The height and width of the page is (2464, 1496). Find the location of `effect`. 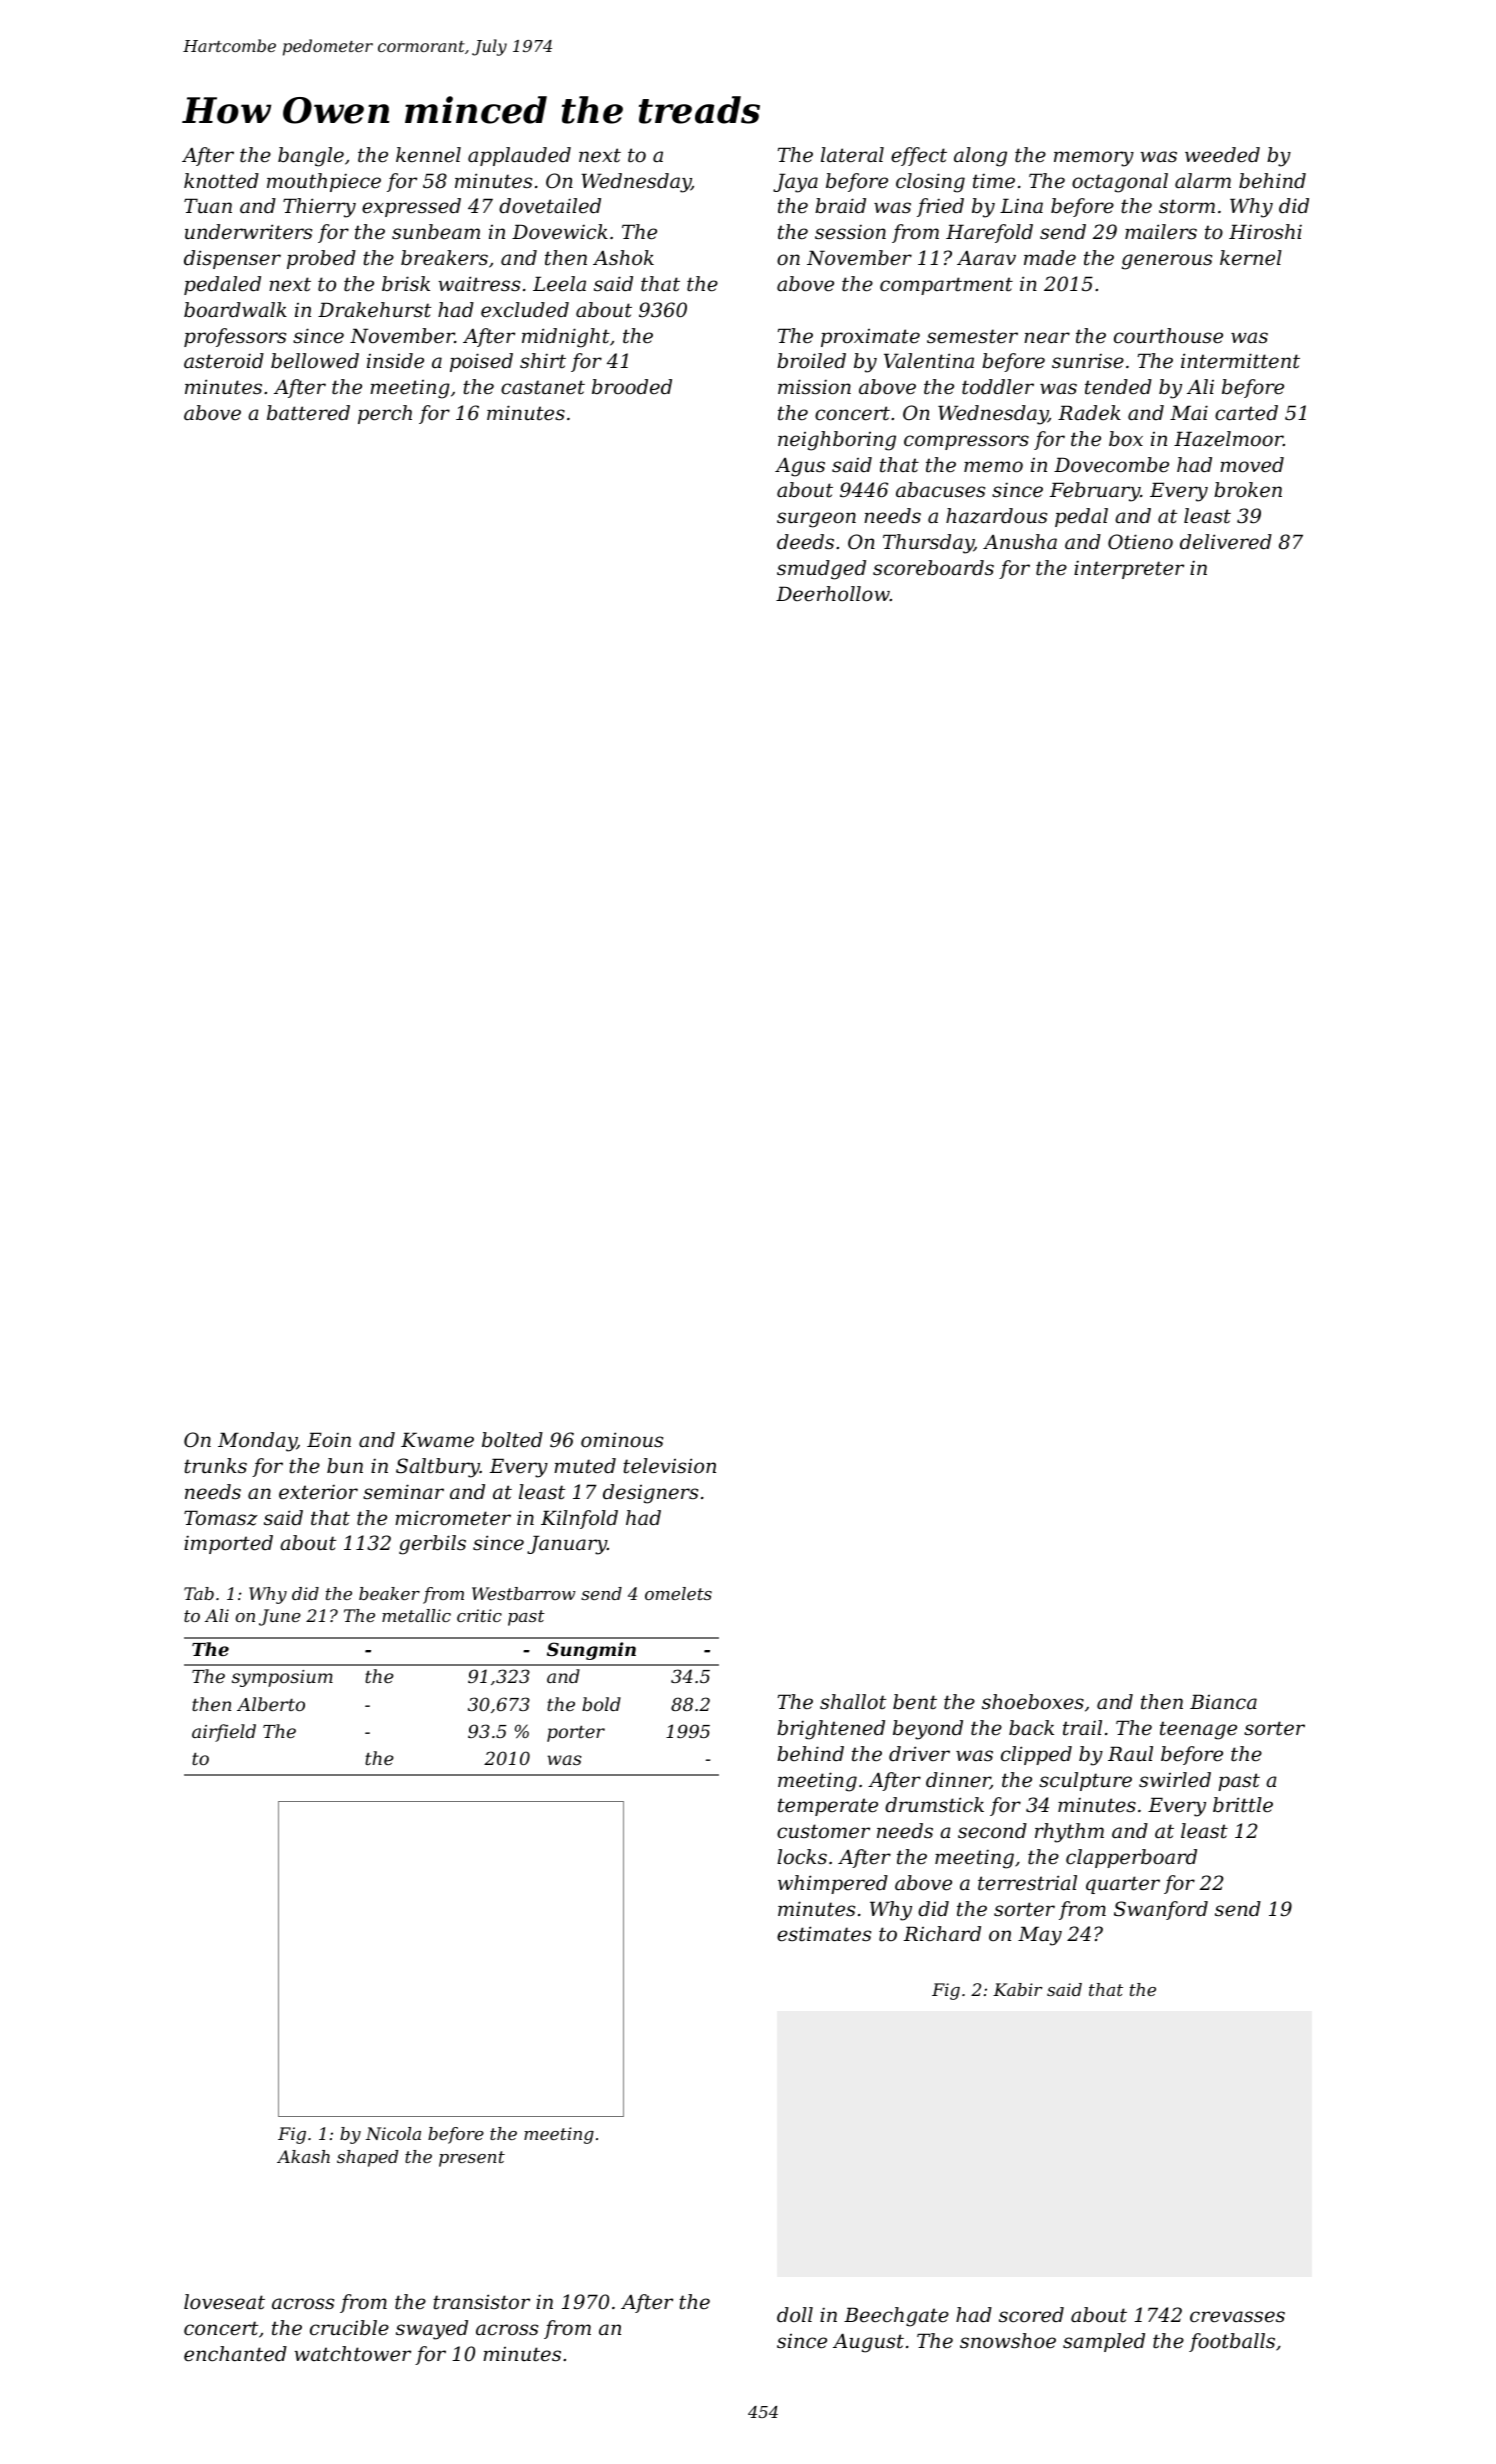

effect is located at coordinates (919, 156).
